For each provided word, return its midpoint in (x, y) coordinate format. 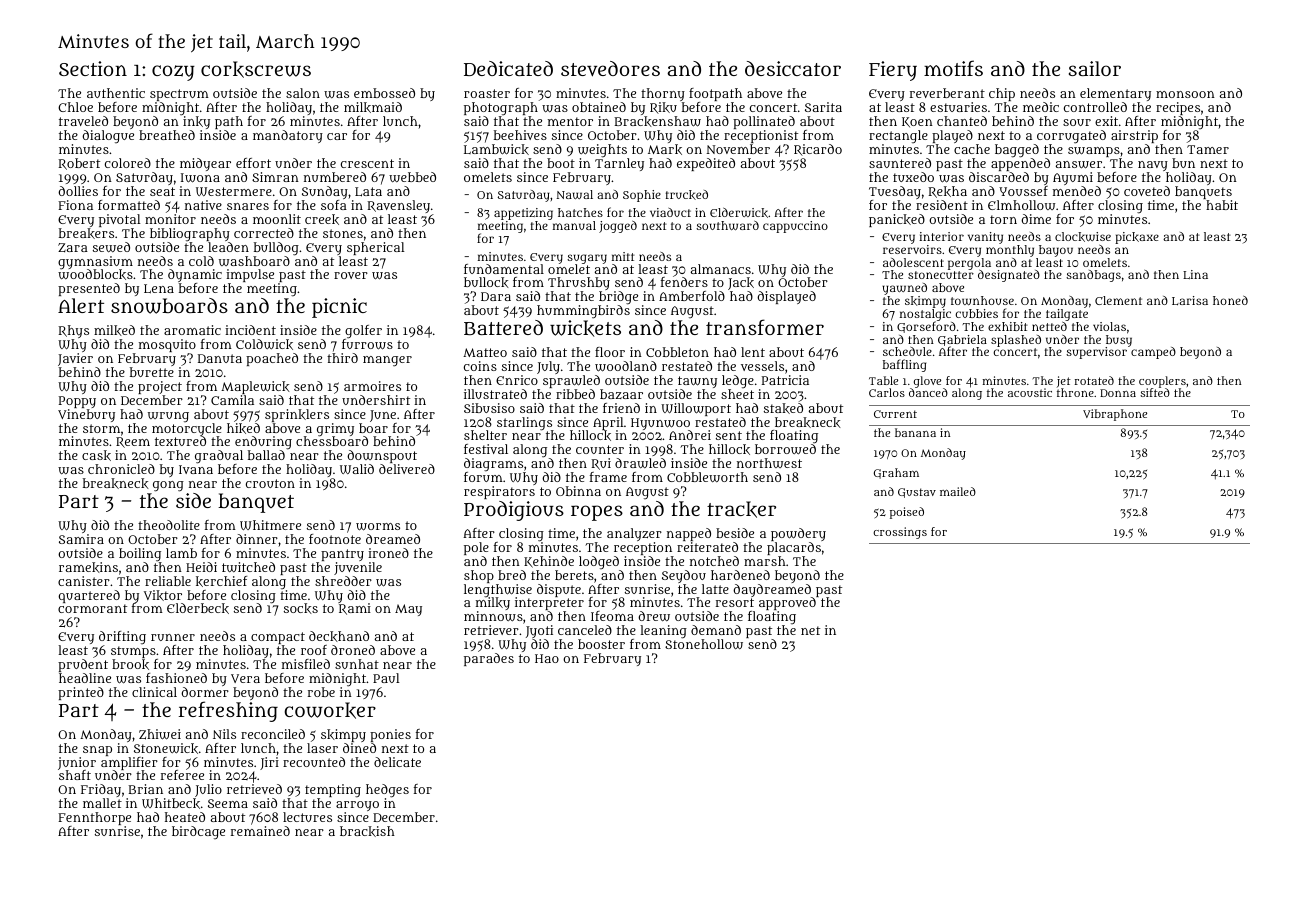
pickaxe (1137, 238)
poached (272, 359)
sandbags (1093, 276)
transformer (765, 327)
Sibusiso (489, 408)
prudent (83, 665)
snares (248, 206)
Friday (101, 791)
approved (787, 605)
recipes (1178, 108)
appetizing (523, 214)
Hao (547, 658)
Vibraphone (1115, 415)
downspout (382, 456)
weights (602, 151)
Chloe (75, 107)
